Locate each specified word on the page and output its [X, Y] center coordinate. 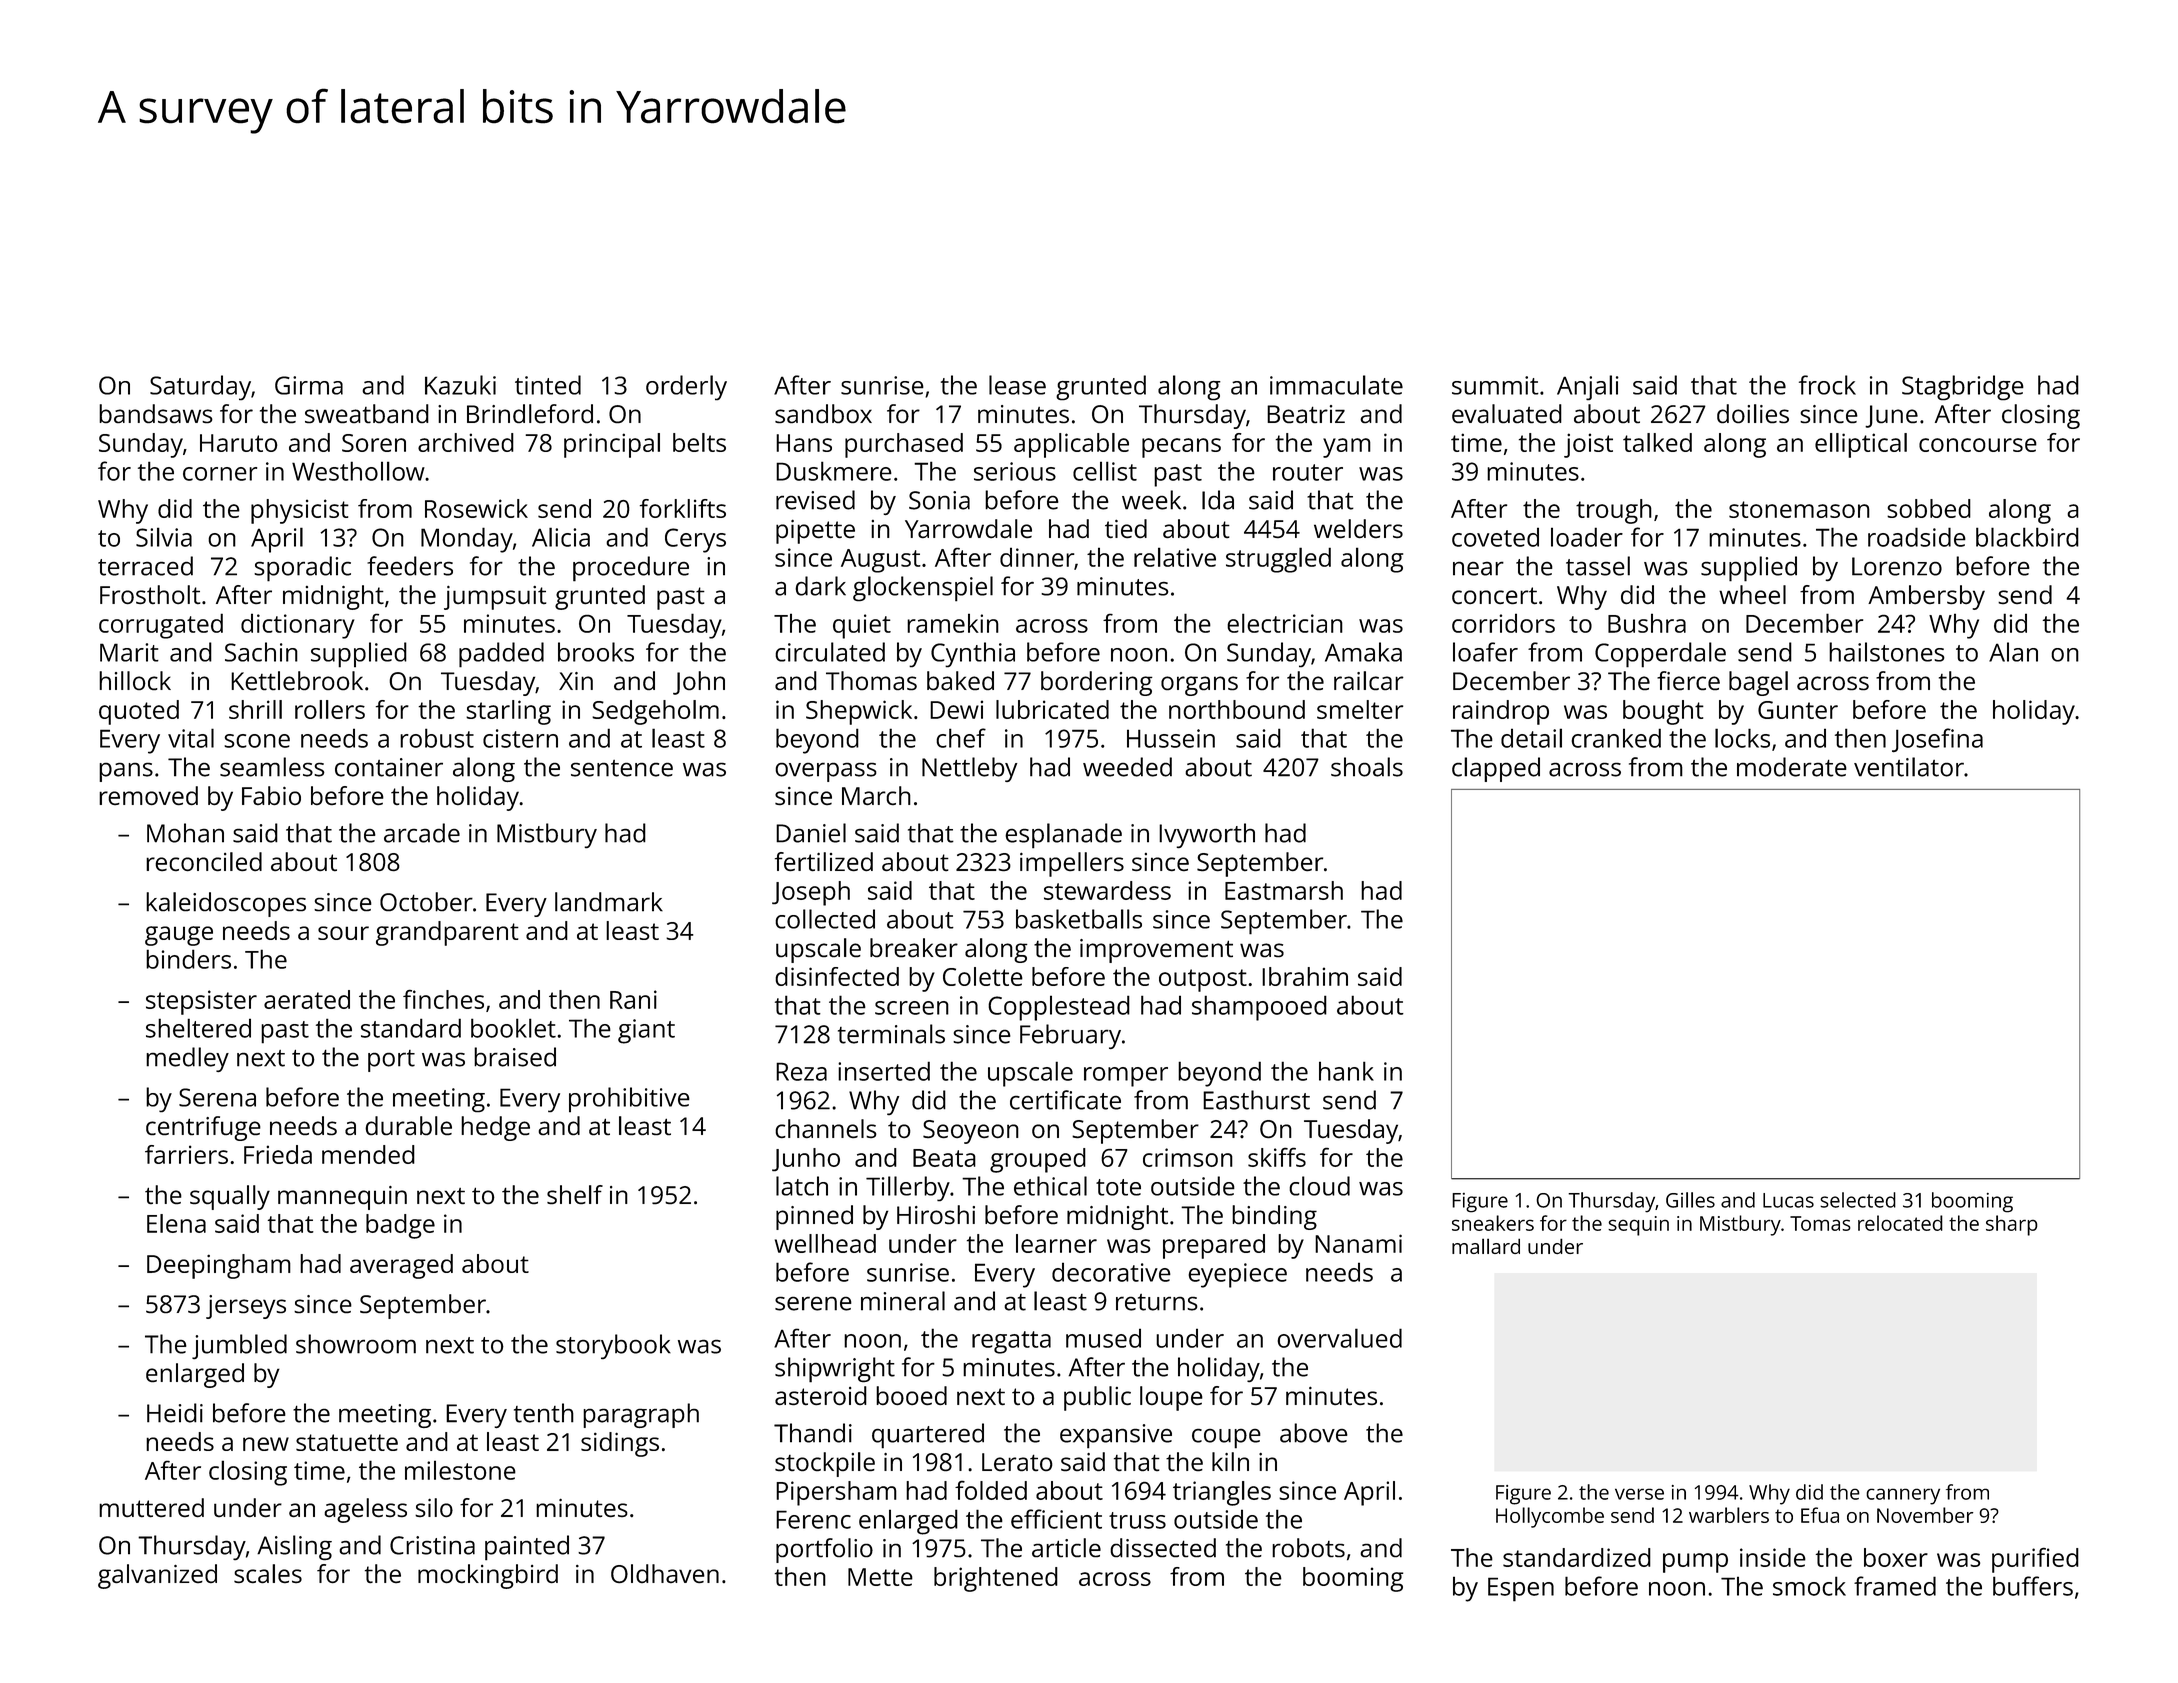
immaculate [1336, 385]
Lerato [1017, 1462]
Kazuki [460, 385]
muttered [151, 1507]
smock [1809, 1586]
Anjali [1588, 387]
